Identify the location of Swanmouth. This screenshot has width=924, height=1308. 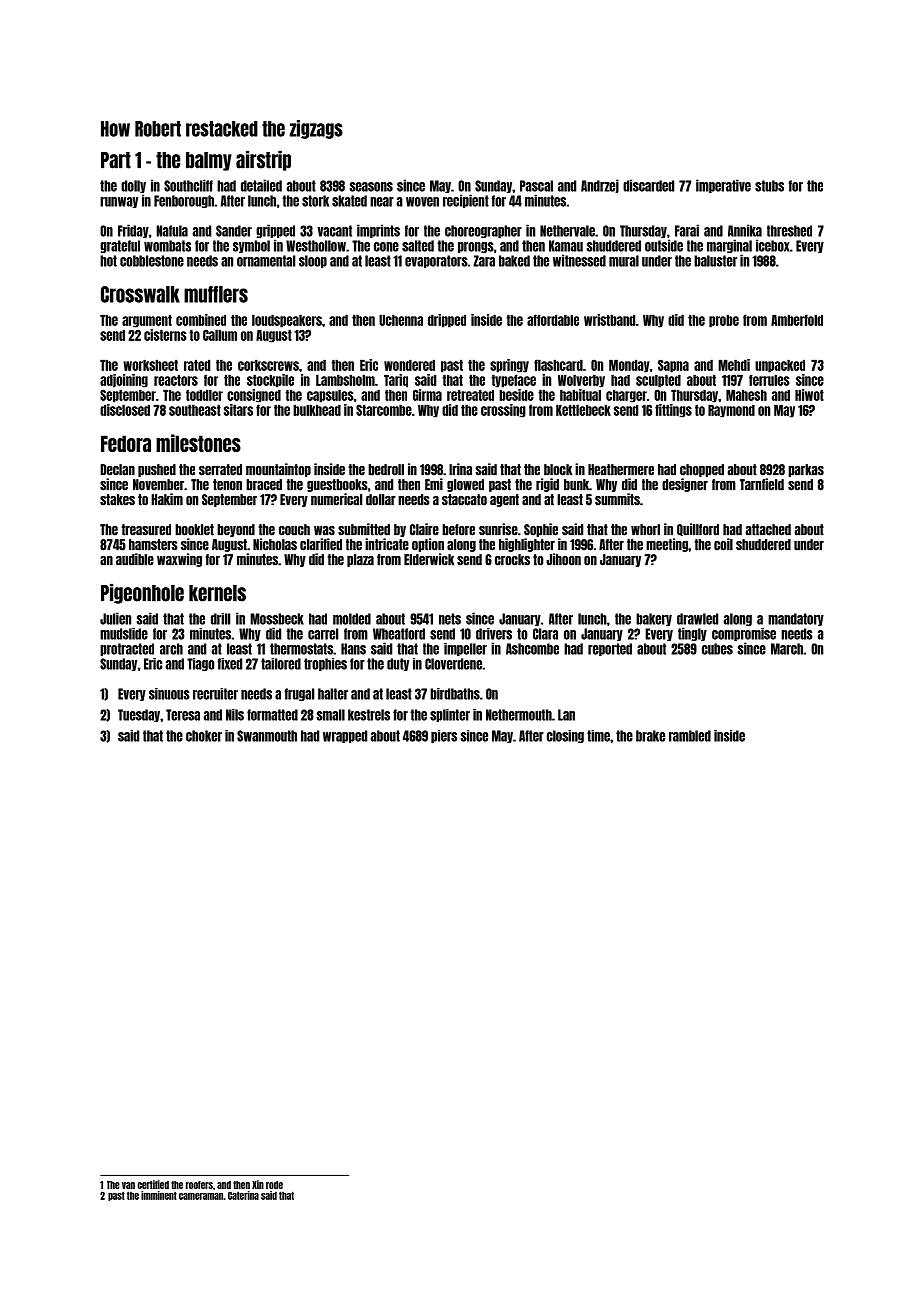
(267, 736).
